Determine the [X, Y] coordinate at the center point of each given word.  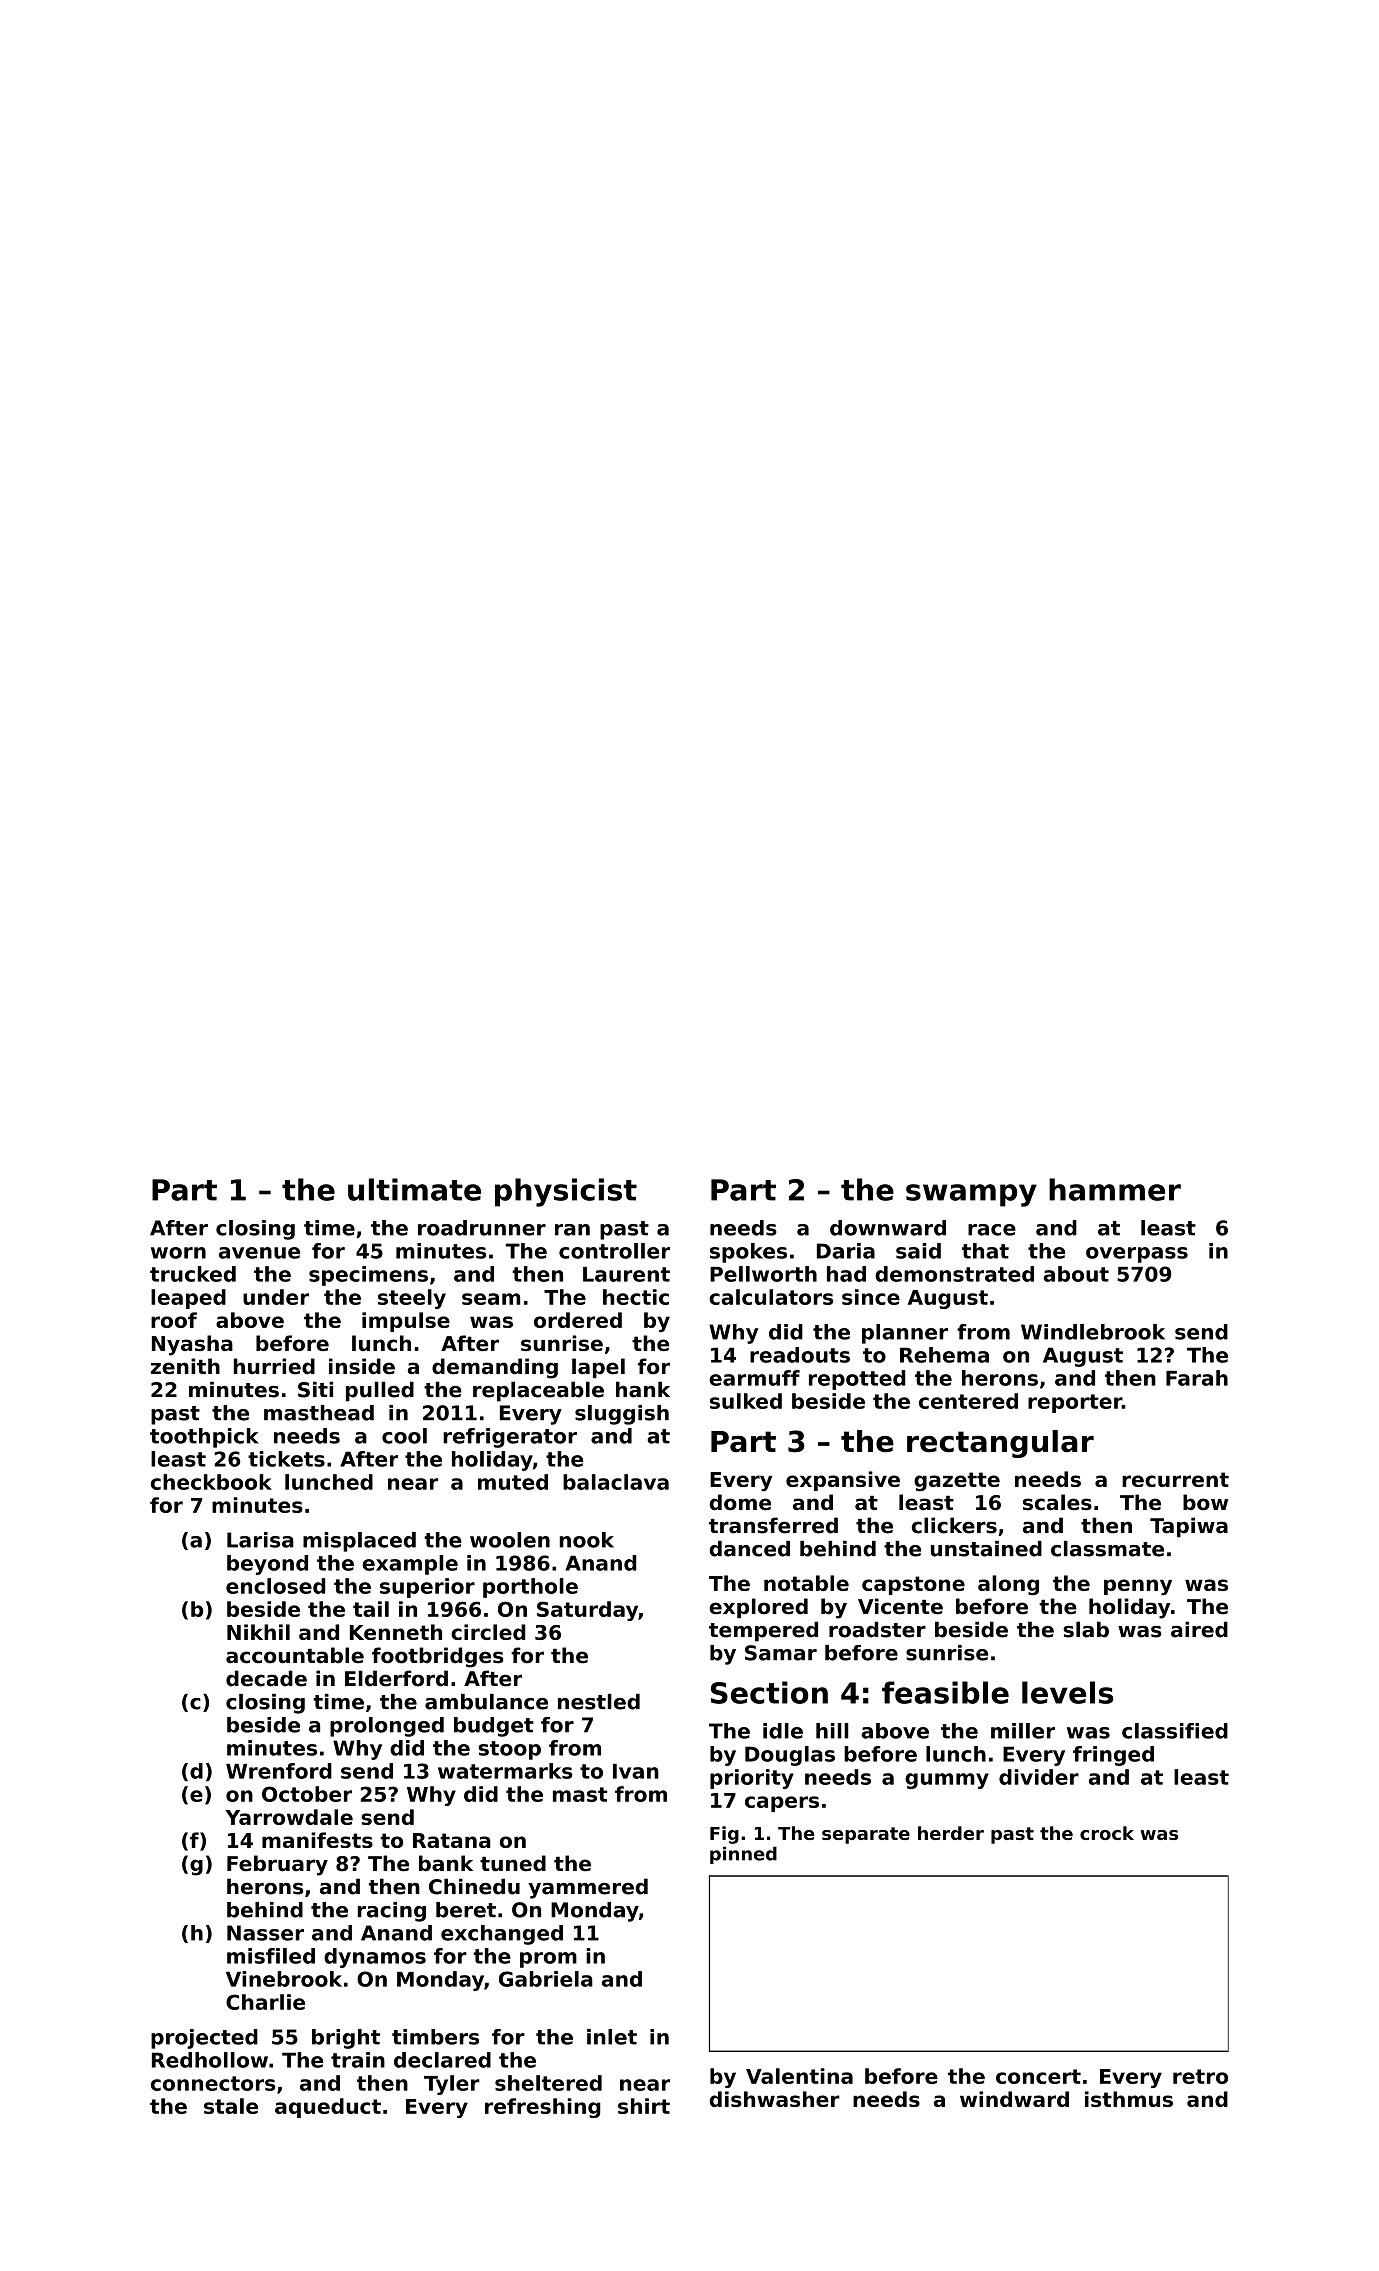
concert [1038, 2076]
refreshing [543, 2108]
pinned [743, 1855]
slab [1086, 1629]
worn [178, 1253]
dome [740, 1502]
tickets [286, 1459]
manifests [317, 1840]
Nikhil [258, 1632]
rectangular [1000, 1444]
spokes [748, 1253]
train [358, 2060]
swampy [971, 1195]
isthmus [1129, 2099]
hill [832, 1731]
